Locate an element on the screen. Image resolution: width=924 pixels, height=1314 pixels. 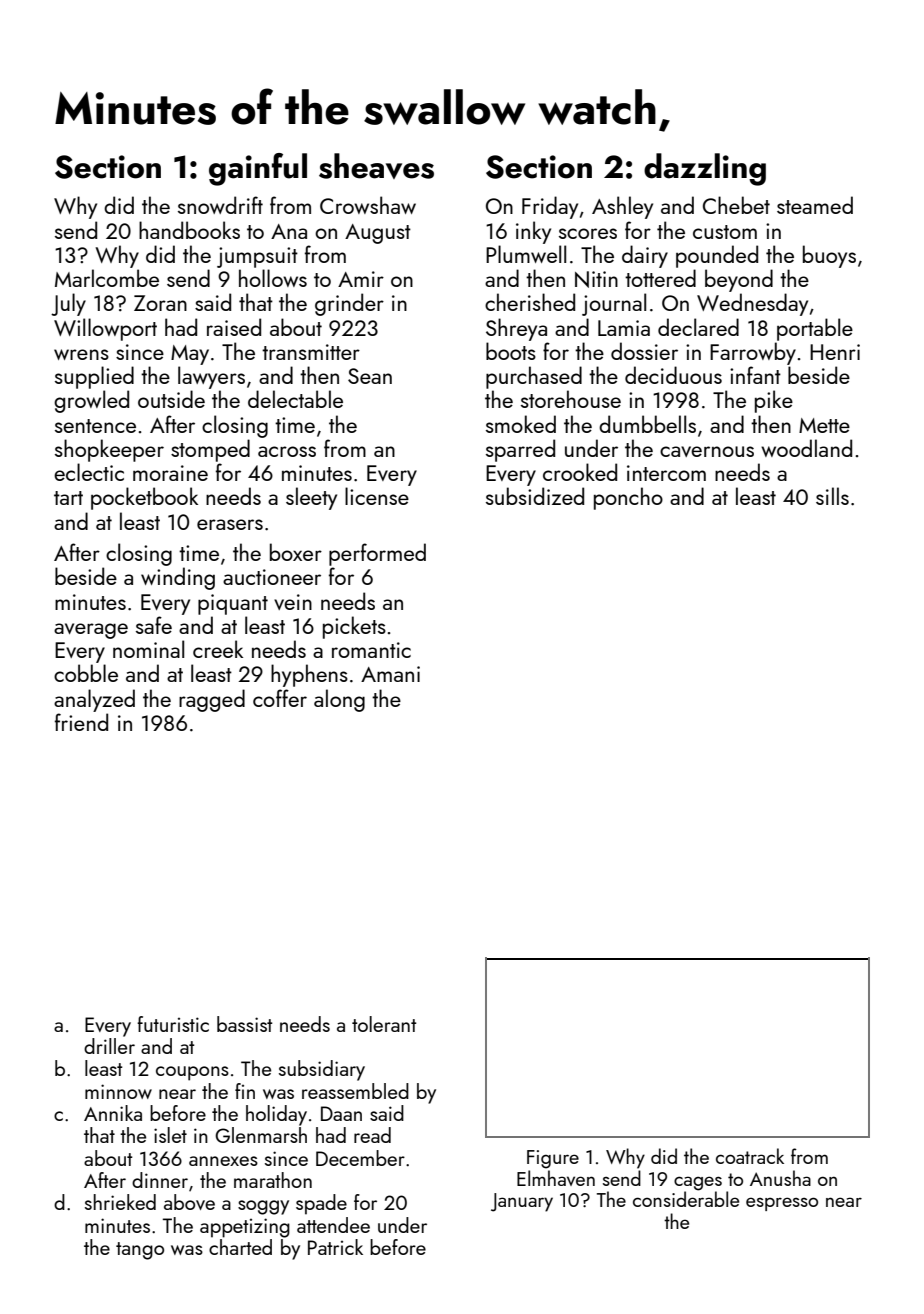
futuristic is located at coordinates (173, 1024).
